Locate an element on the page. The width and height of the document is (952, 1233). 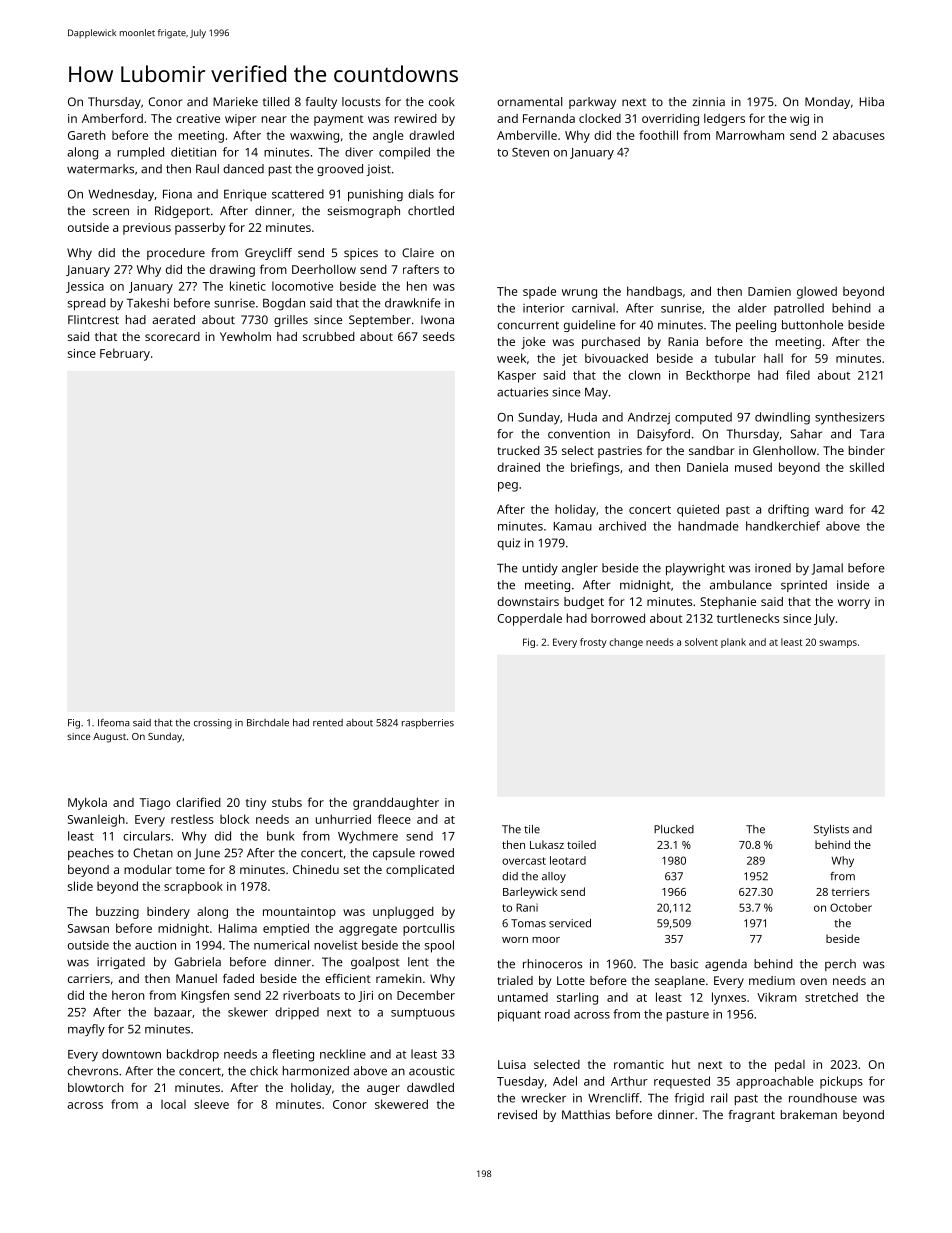
February is located at coordinates (125, 354).
